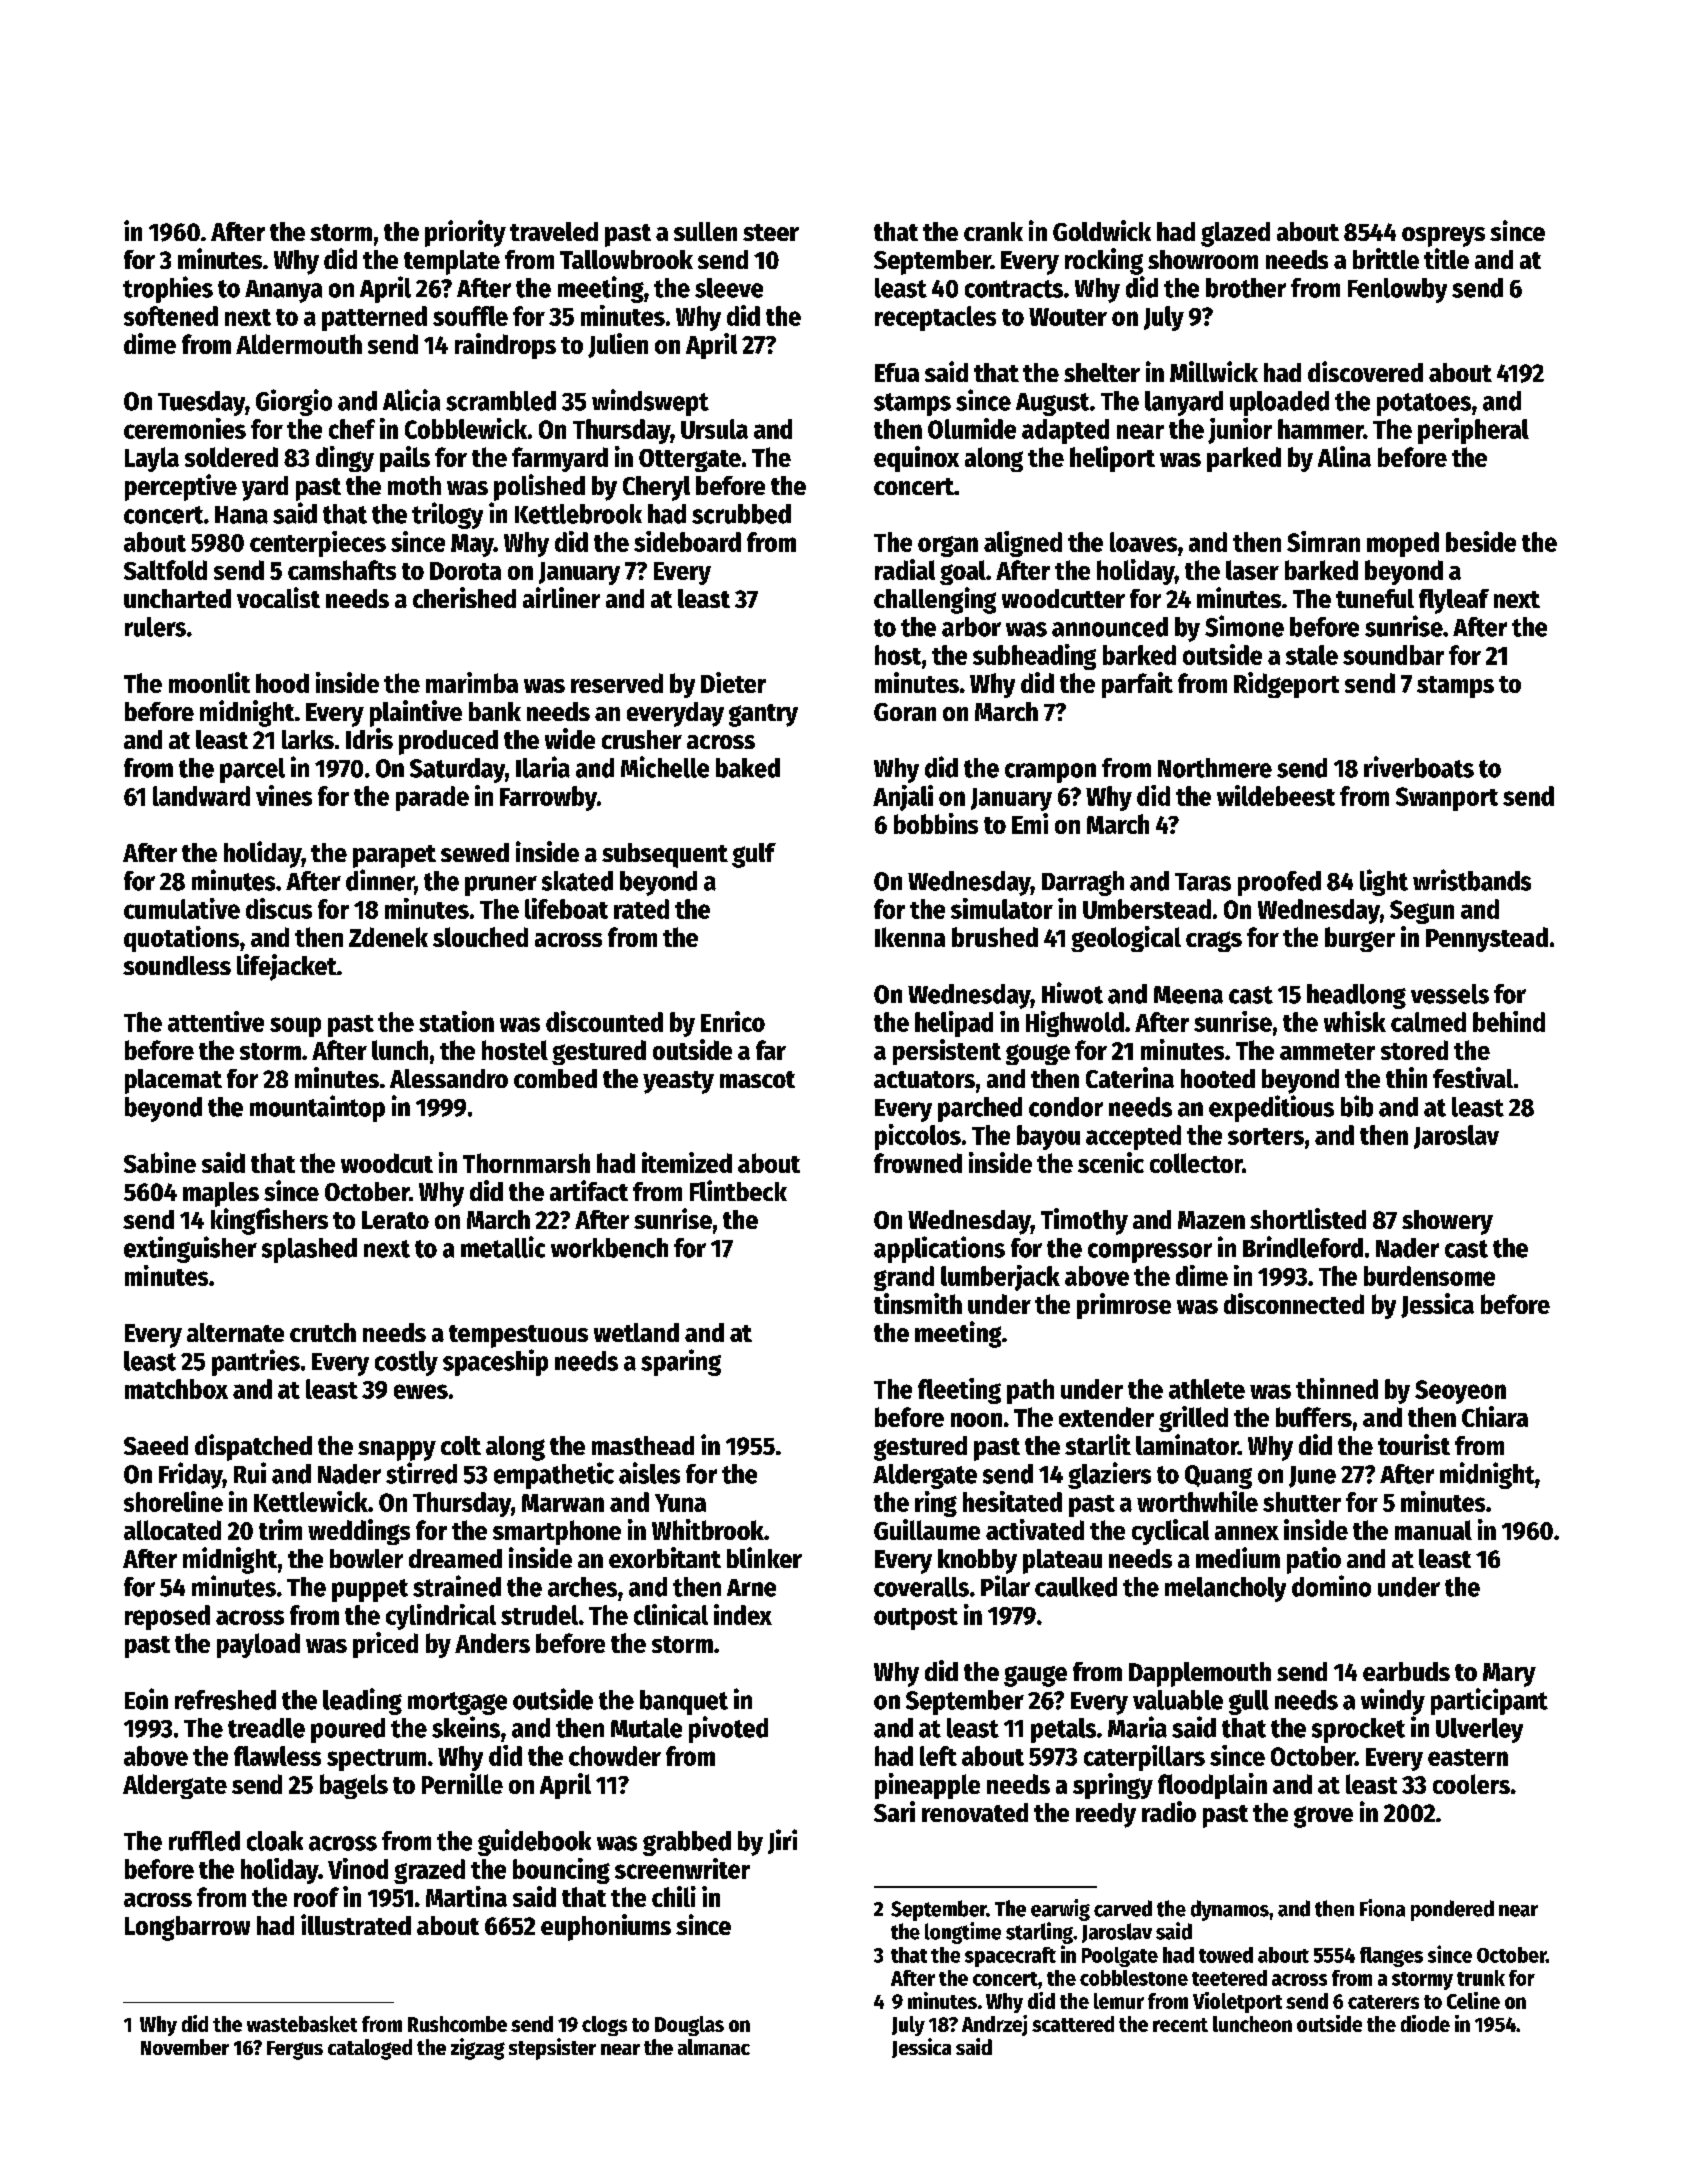  Describe the element at coordinates (173, 1081) in the document. I see `placemat` at that location.
